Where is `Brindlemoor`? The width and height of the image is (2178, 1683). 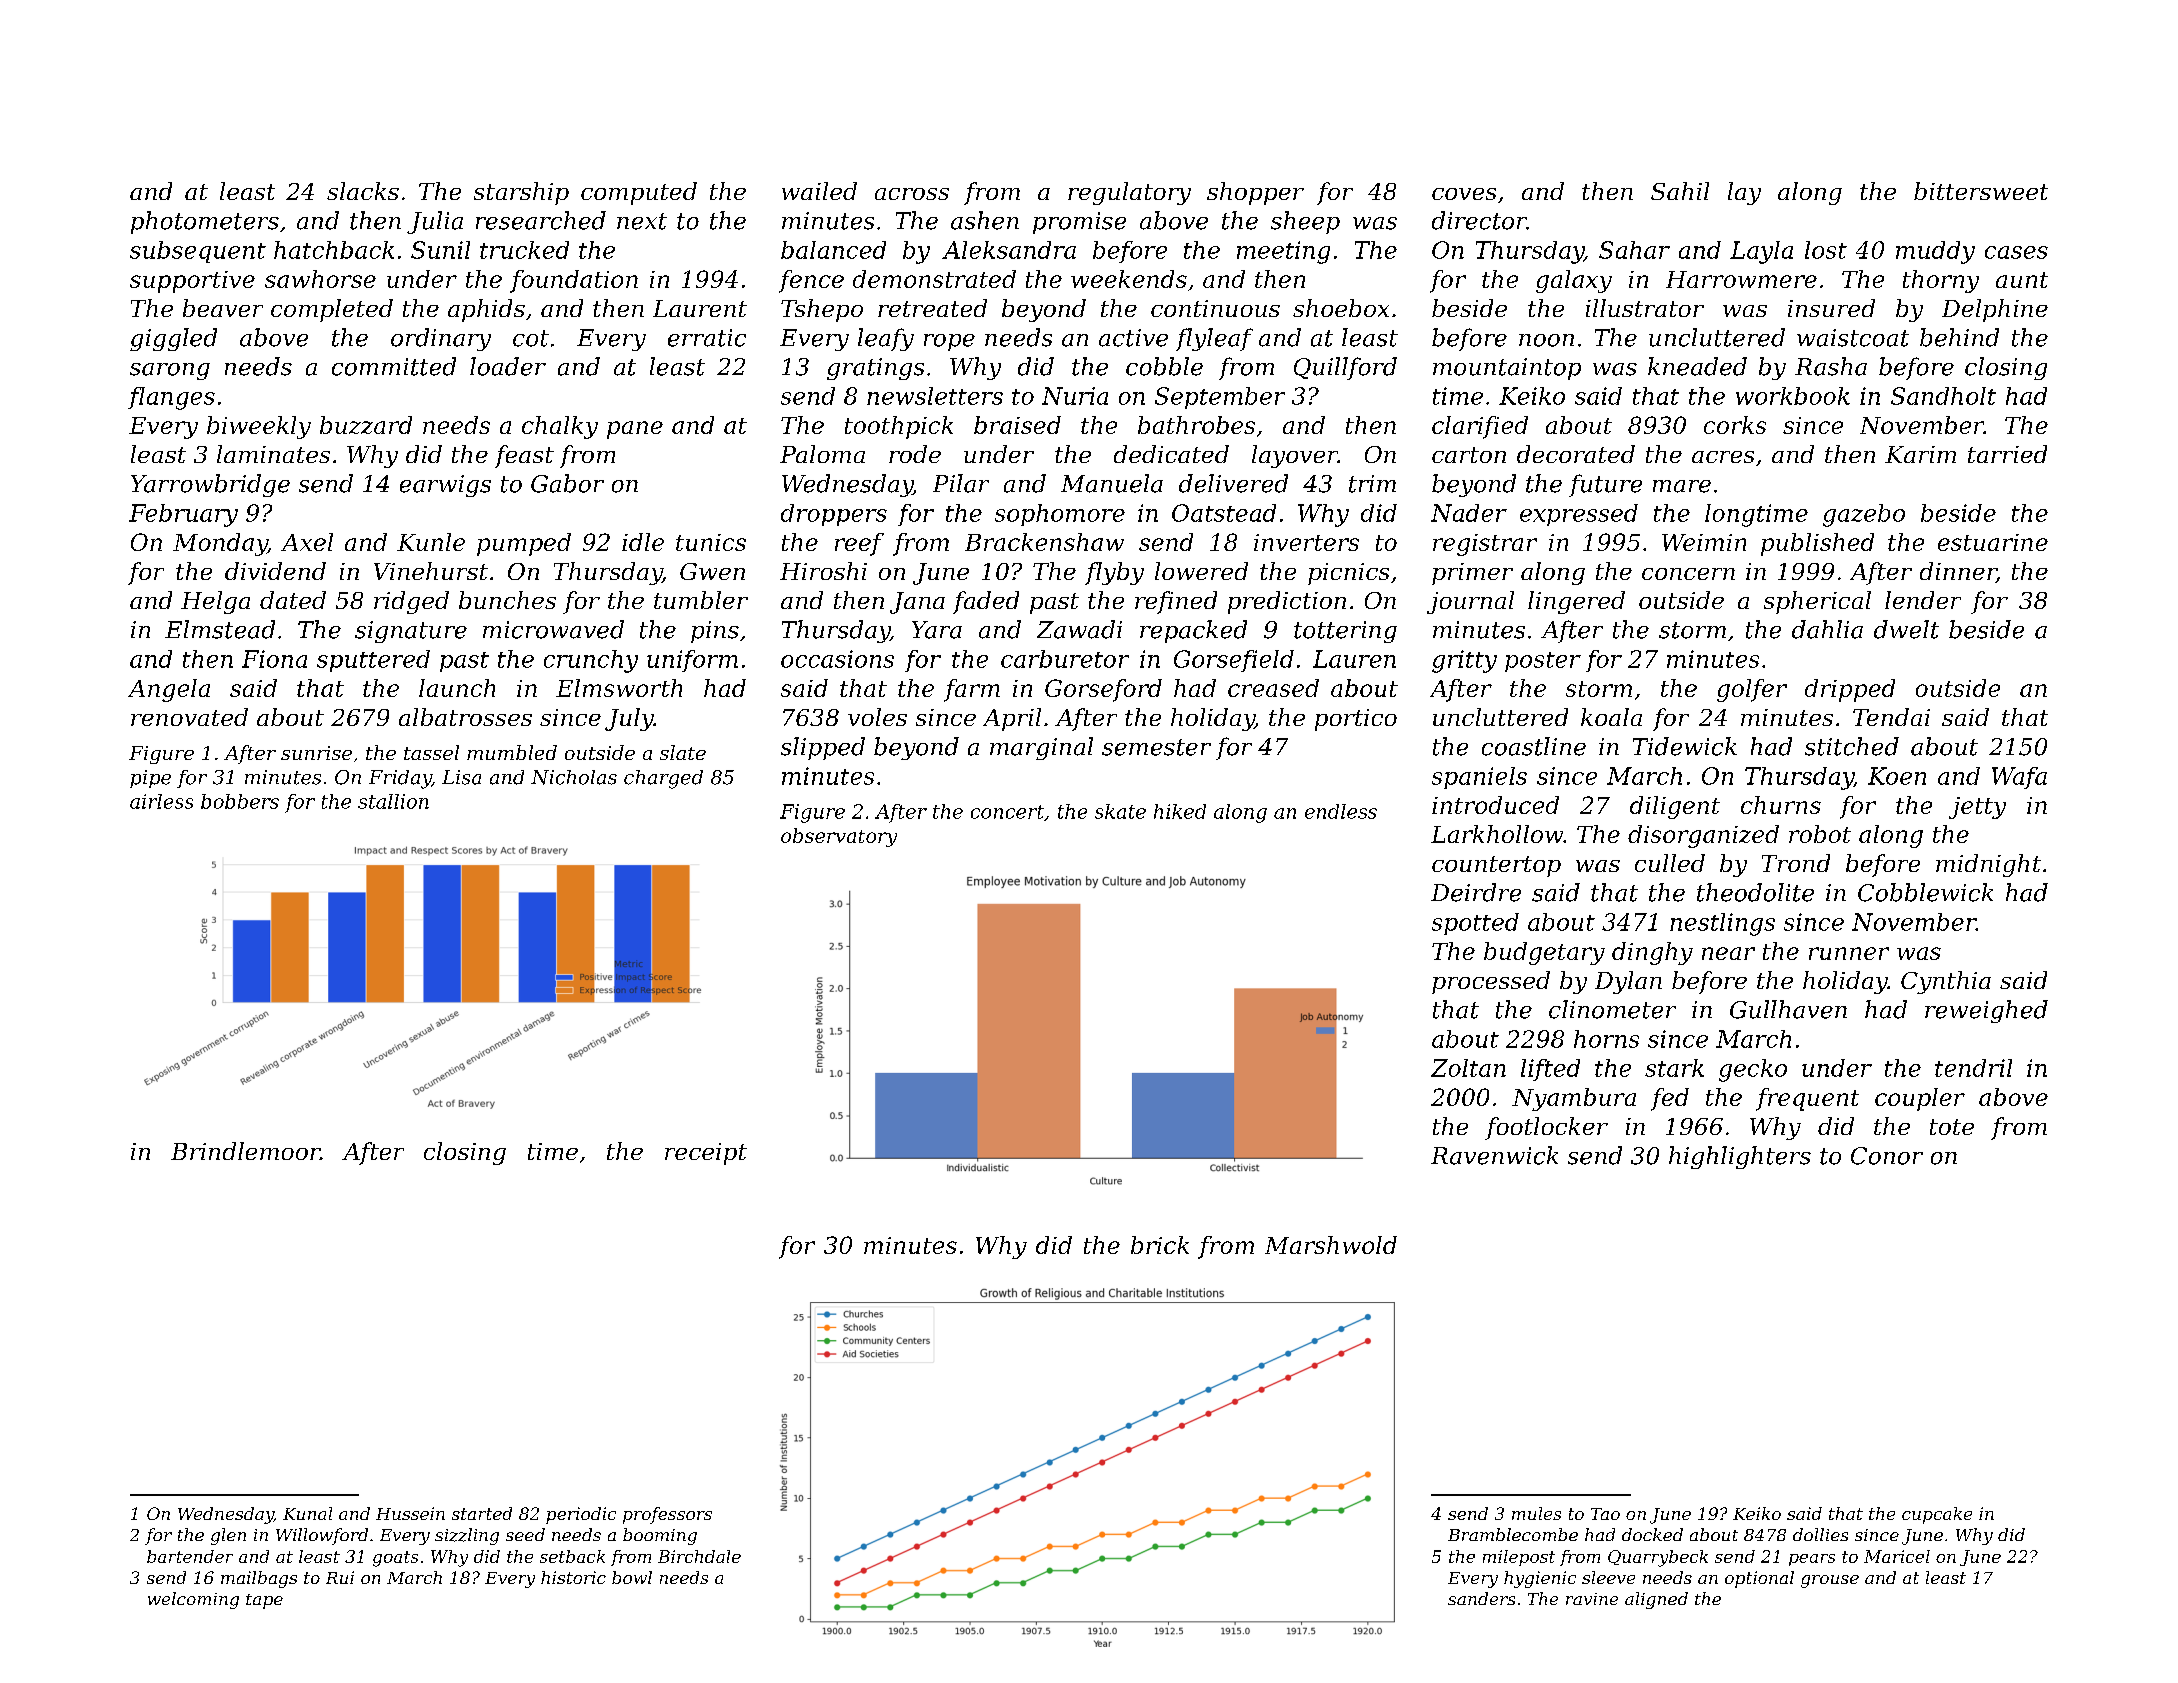
Brindlemoor is located at coordinates (245, 1151).
